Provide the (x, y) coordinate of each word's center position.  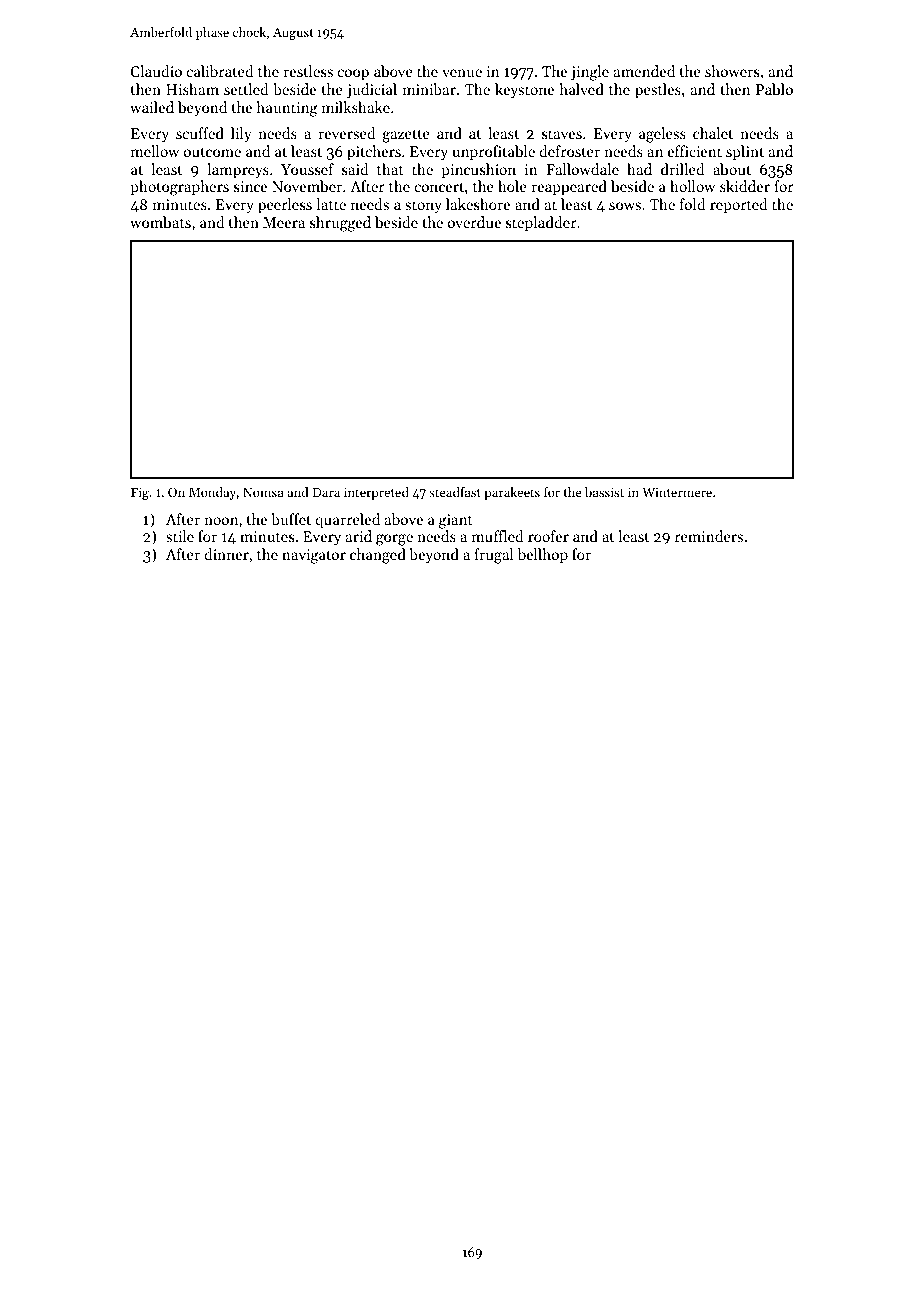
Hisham (192, 89)
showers (732, 71)
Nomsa (263, 492)
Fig (140, 494)
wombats (160, 222)
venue (462, 73)
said (355, 169)
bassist (604, 492)
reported (739, 205)
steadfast (455, 492)
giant (456, 521)
